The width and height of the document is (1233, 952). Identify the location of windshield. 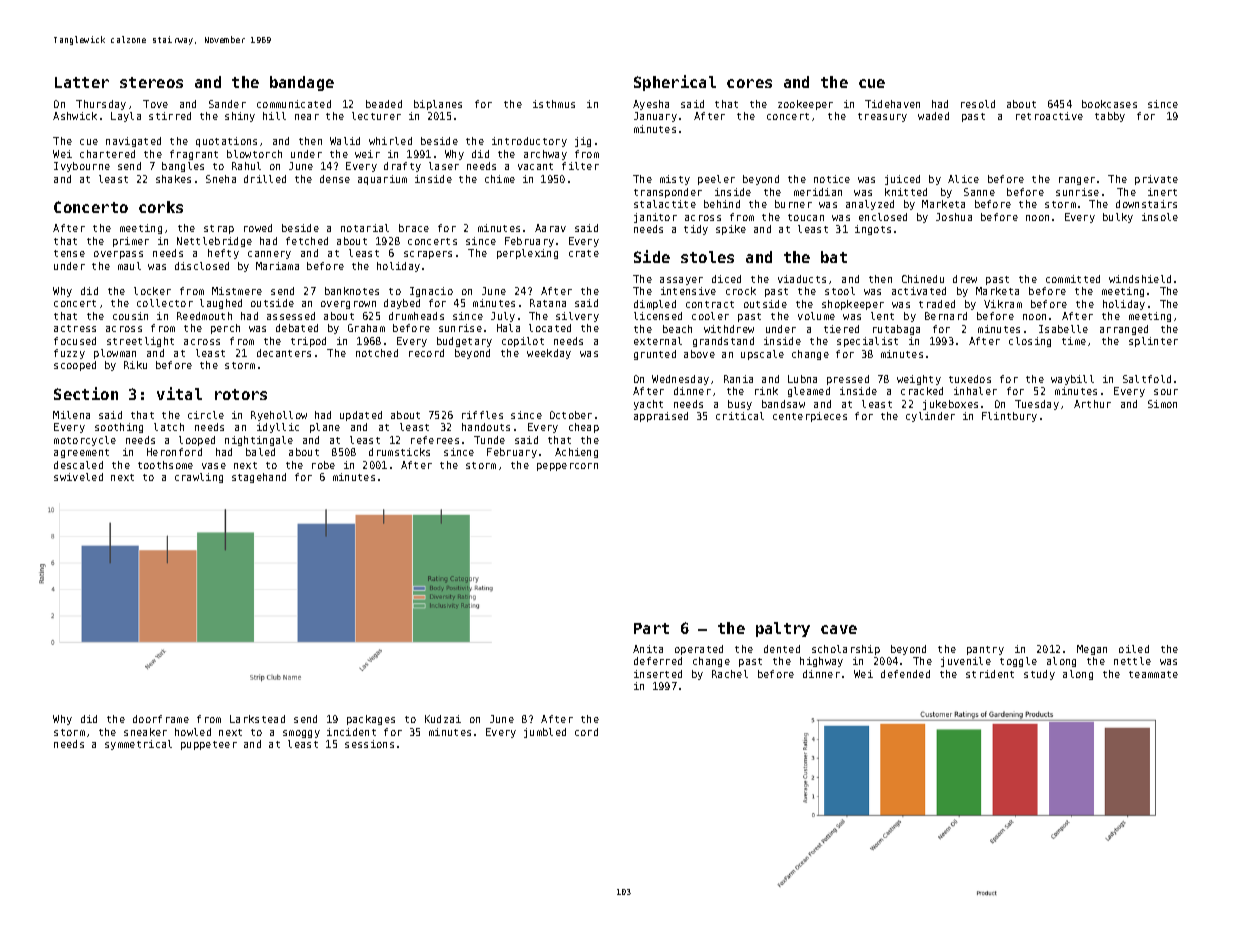
(1140, 279).
